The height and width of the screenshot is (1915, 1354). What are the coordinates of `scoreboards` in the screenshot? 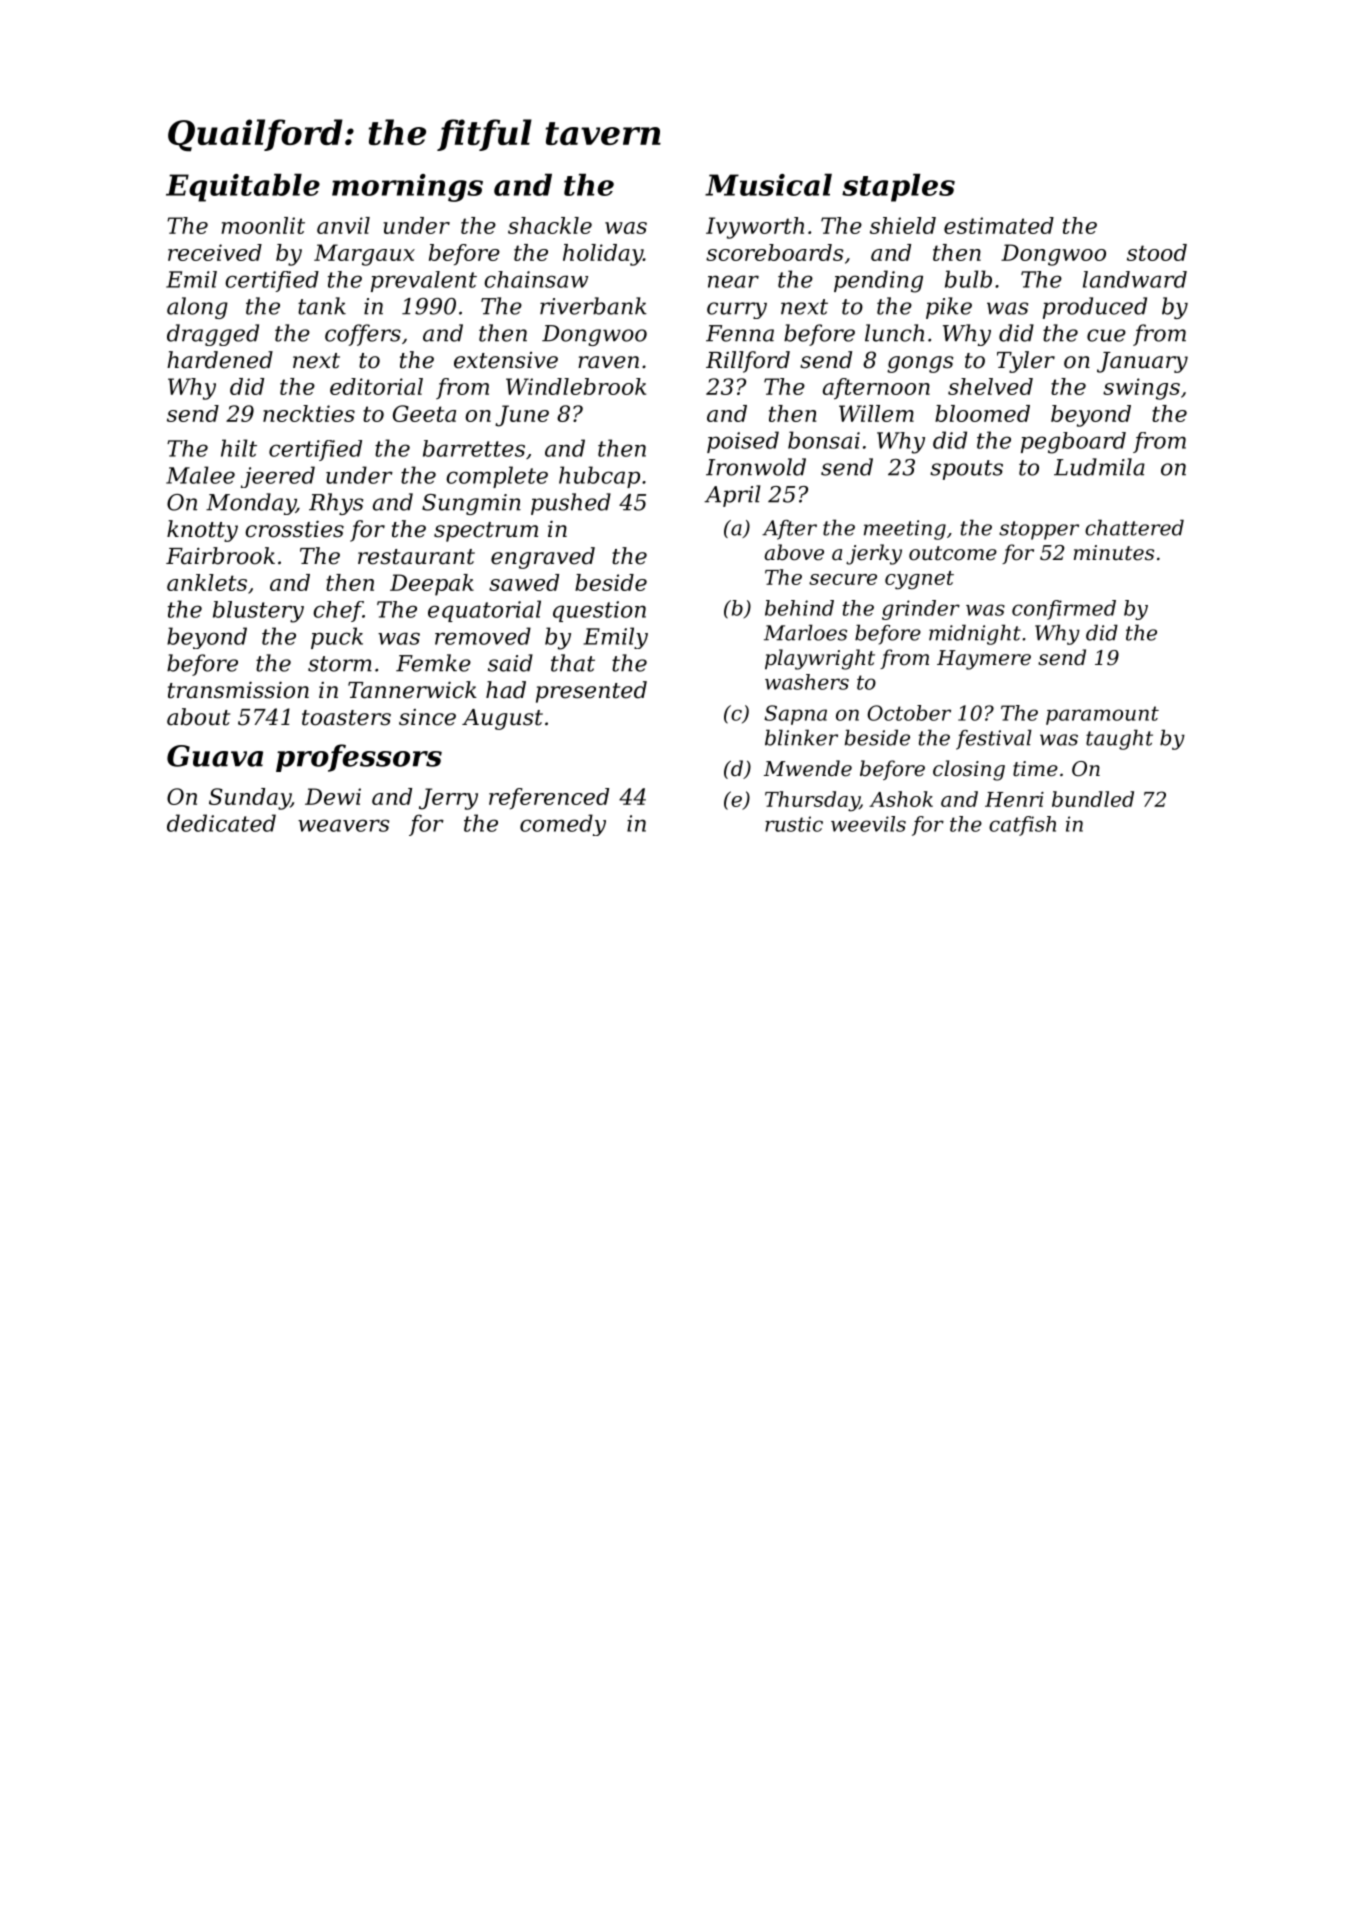 It's located at (775, 252).
